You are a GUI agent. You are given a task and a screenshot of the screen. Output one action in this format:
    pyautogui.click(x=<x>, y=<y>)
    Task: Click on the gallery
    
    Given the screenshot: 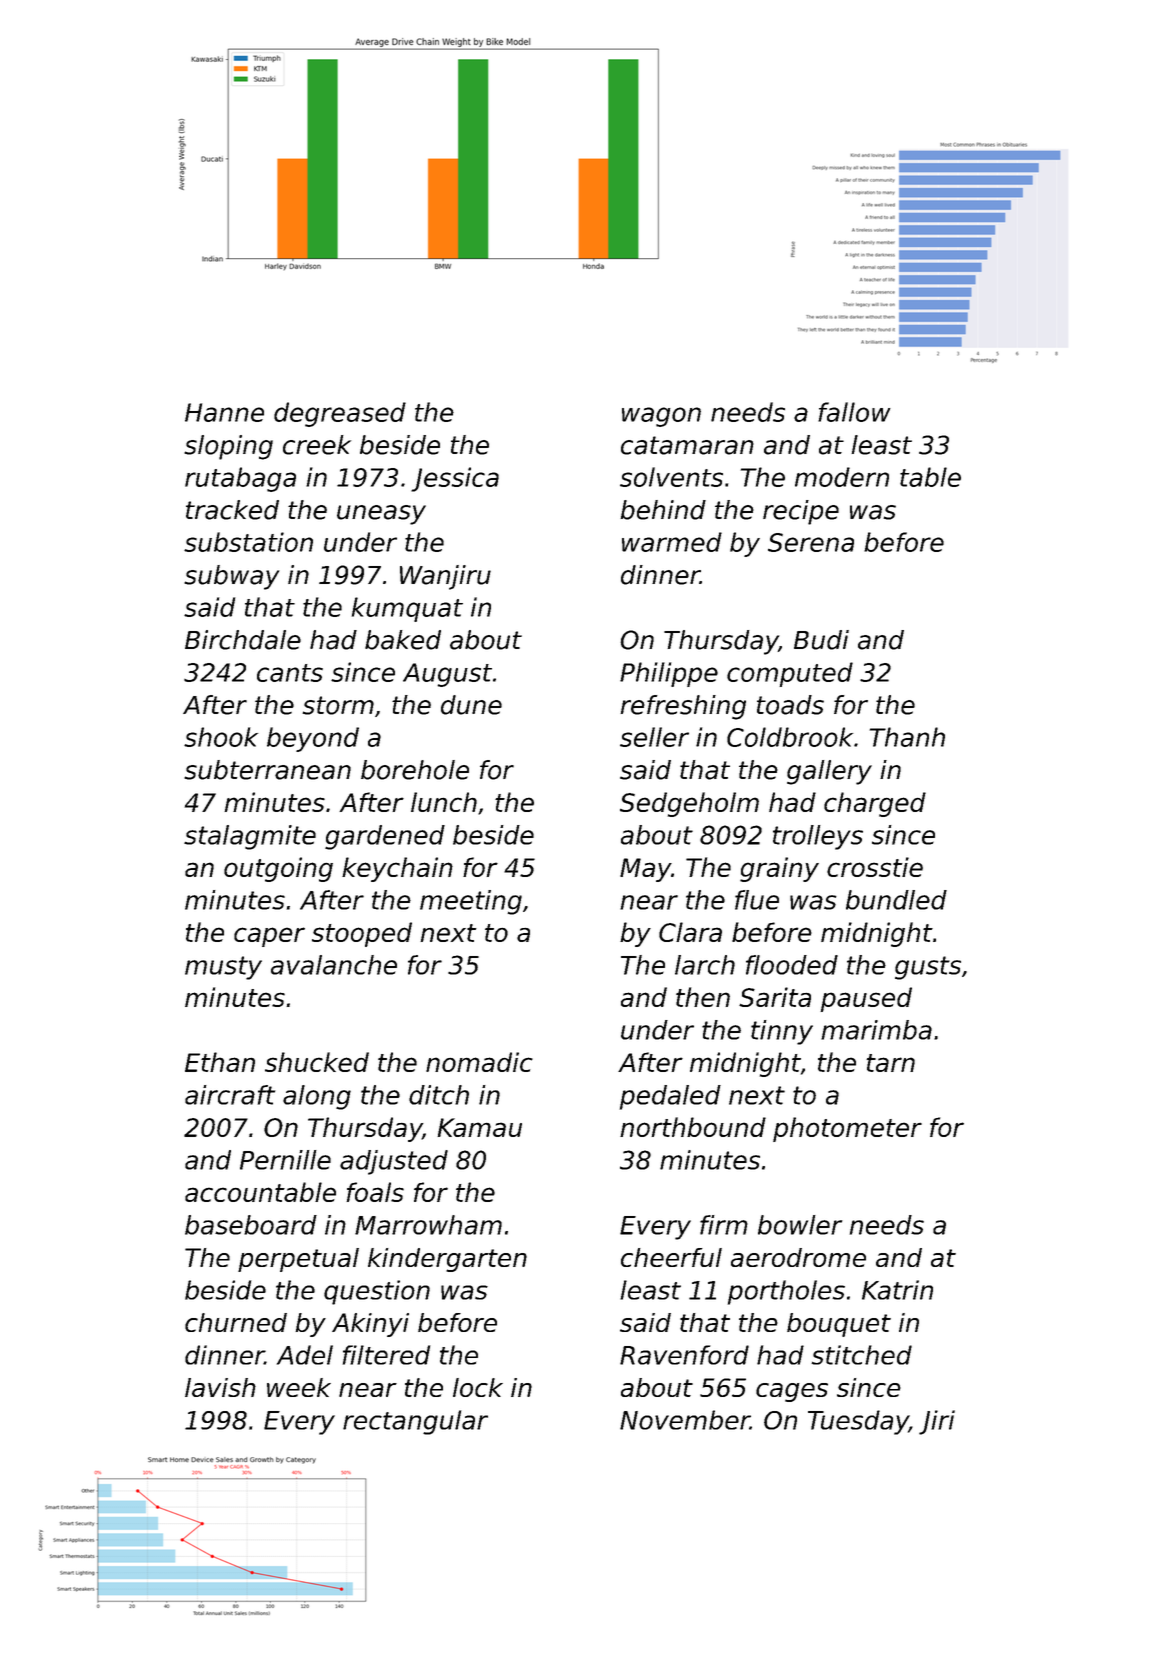 What is the action you would take?
    pyautogui.click(x=829, y=772)
